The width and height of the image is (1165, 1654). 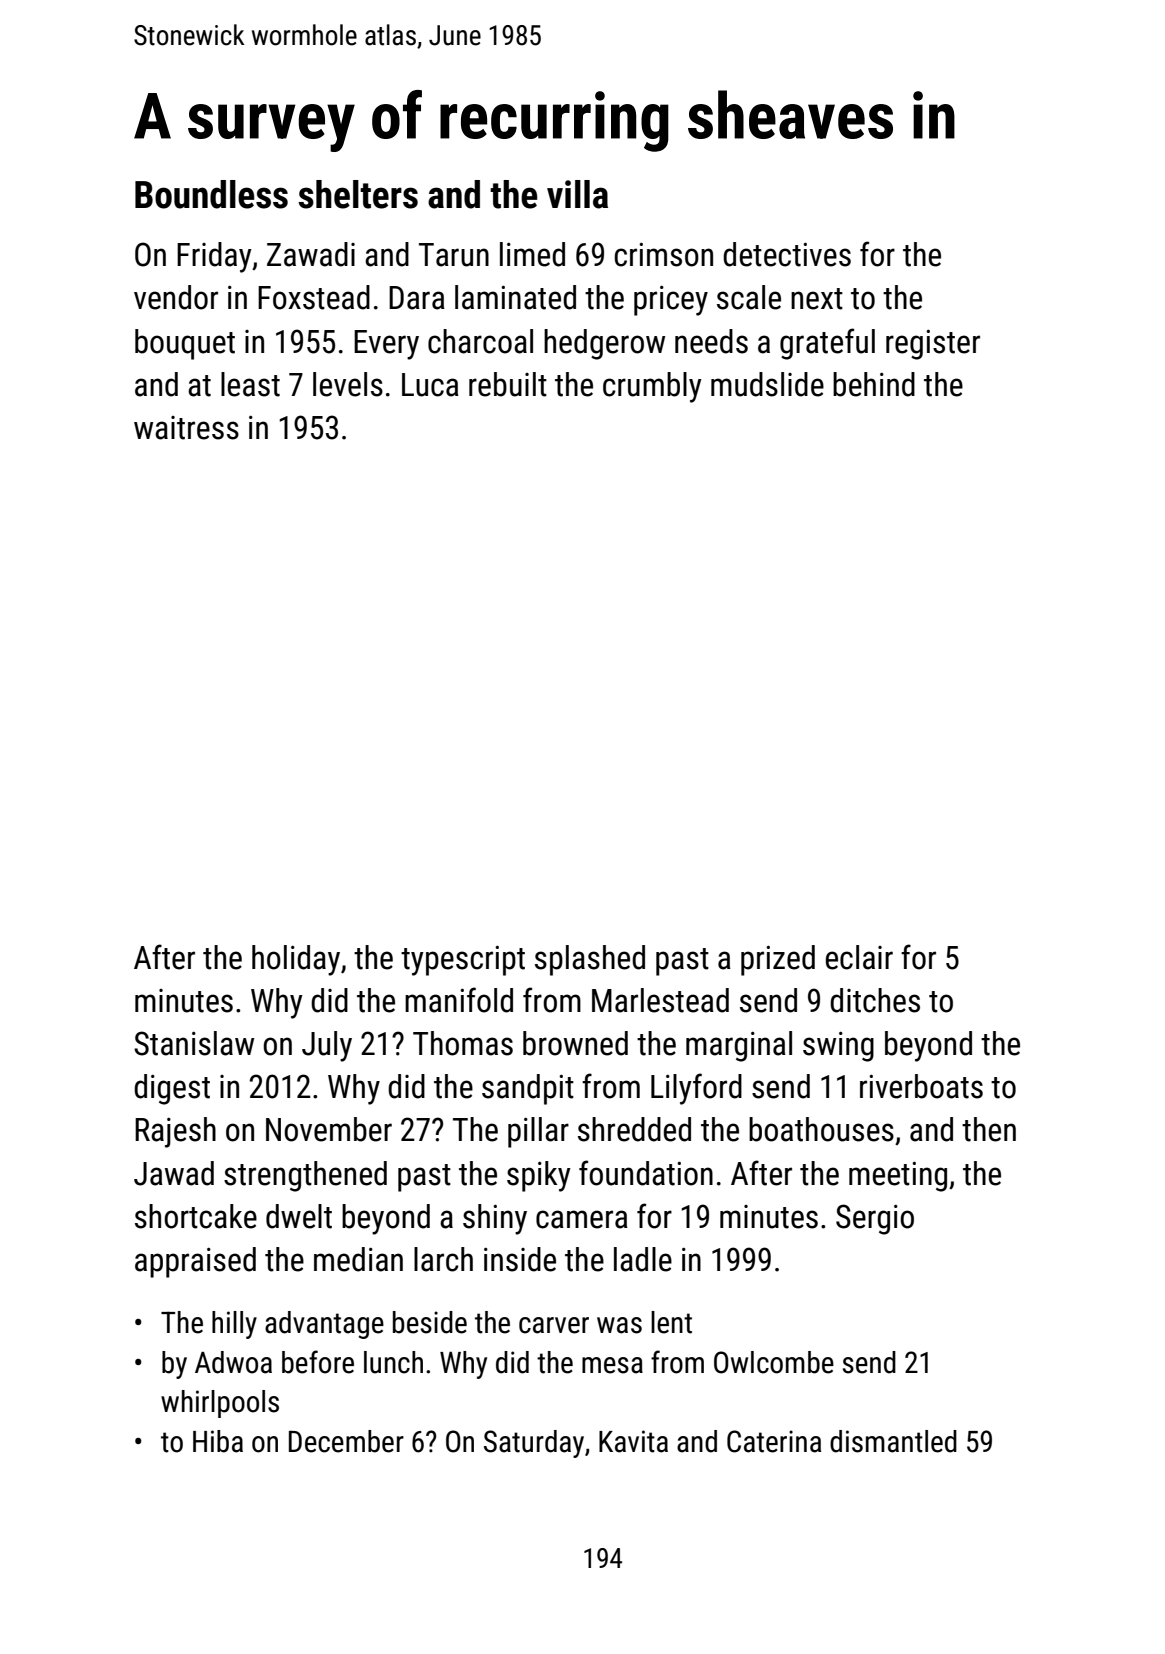 I want to click on waitress, so click(x=186, y=428).
